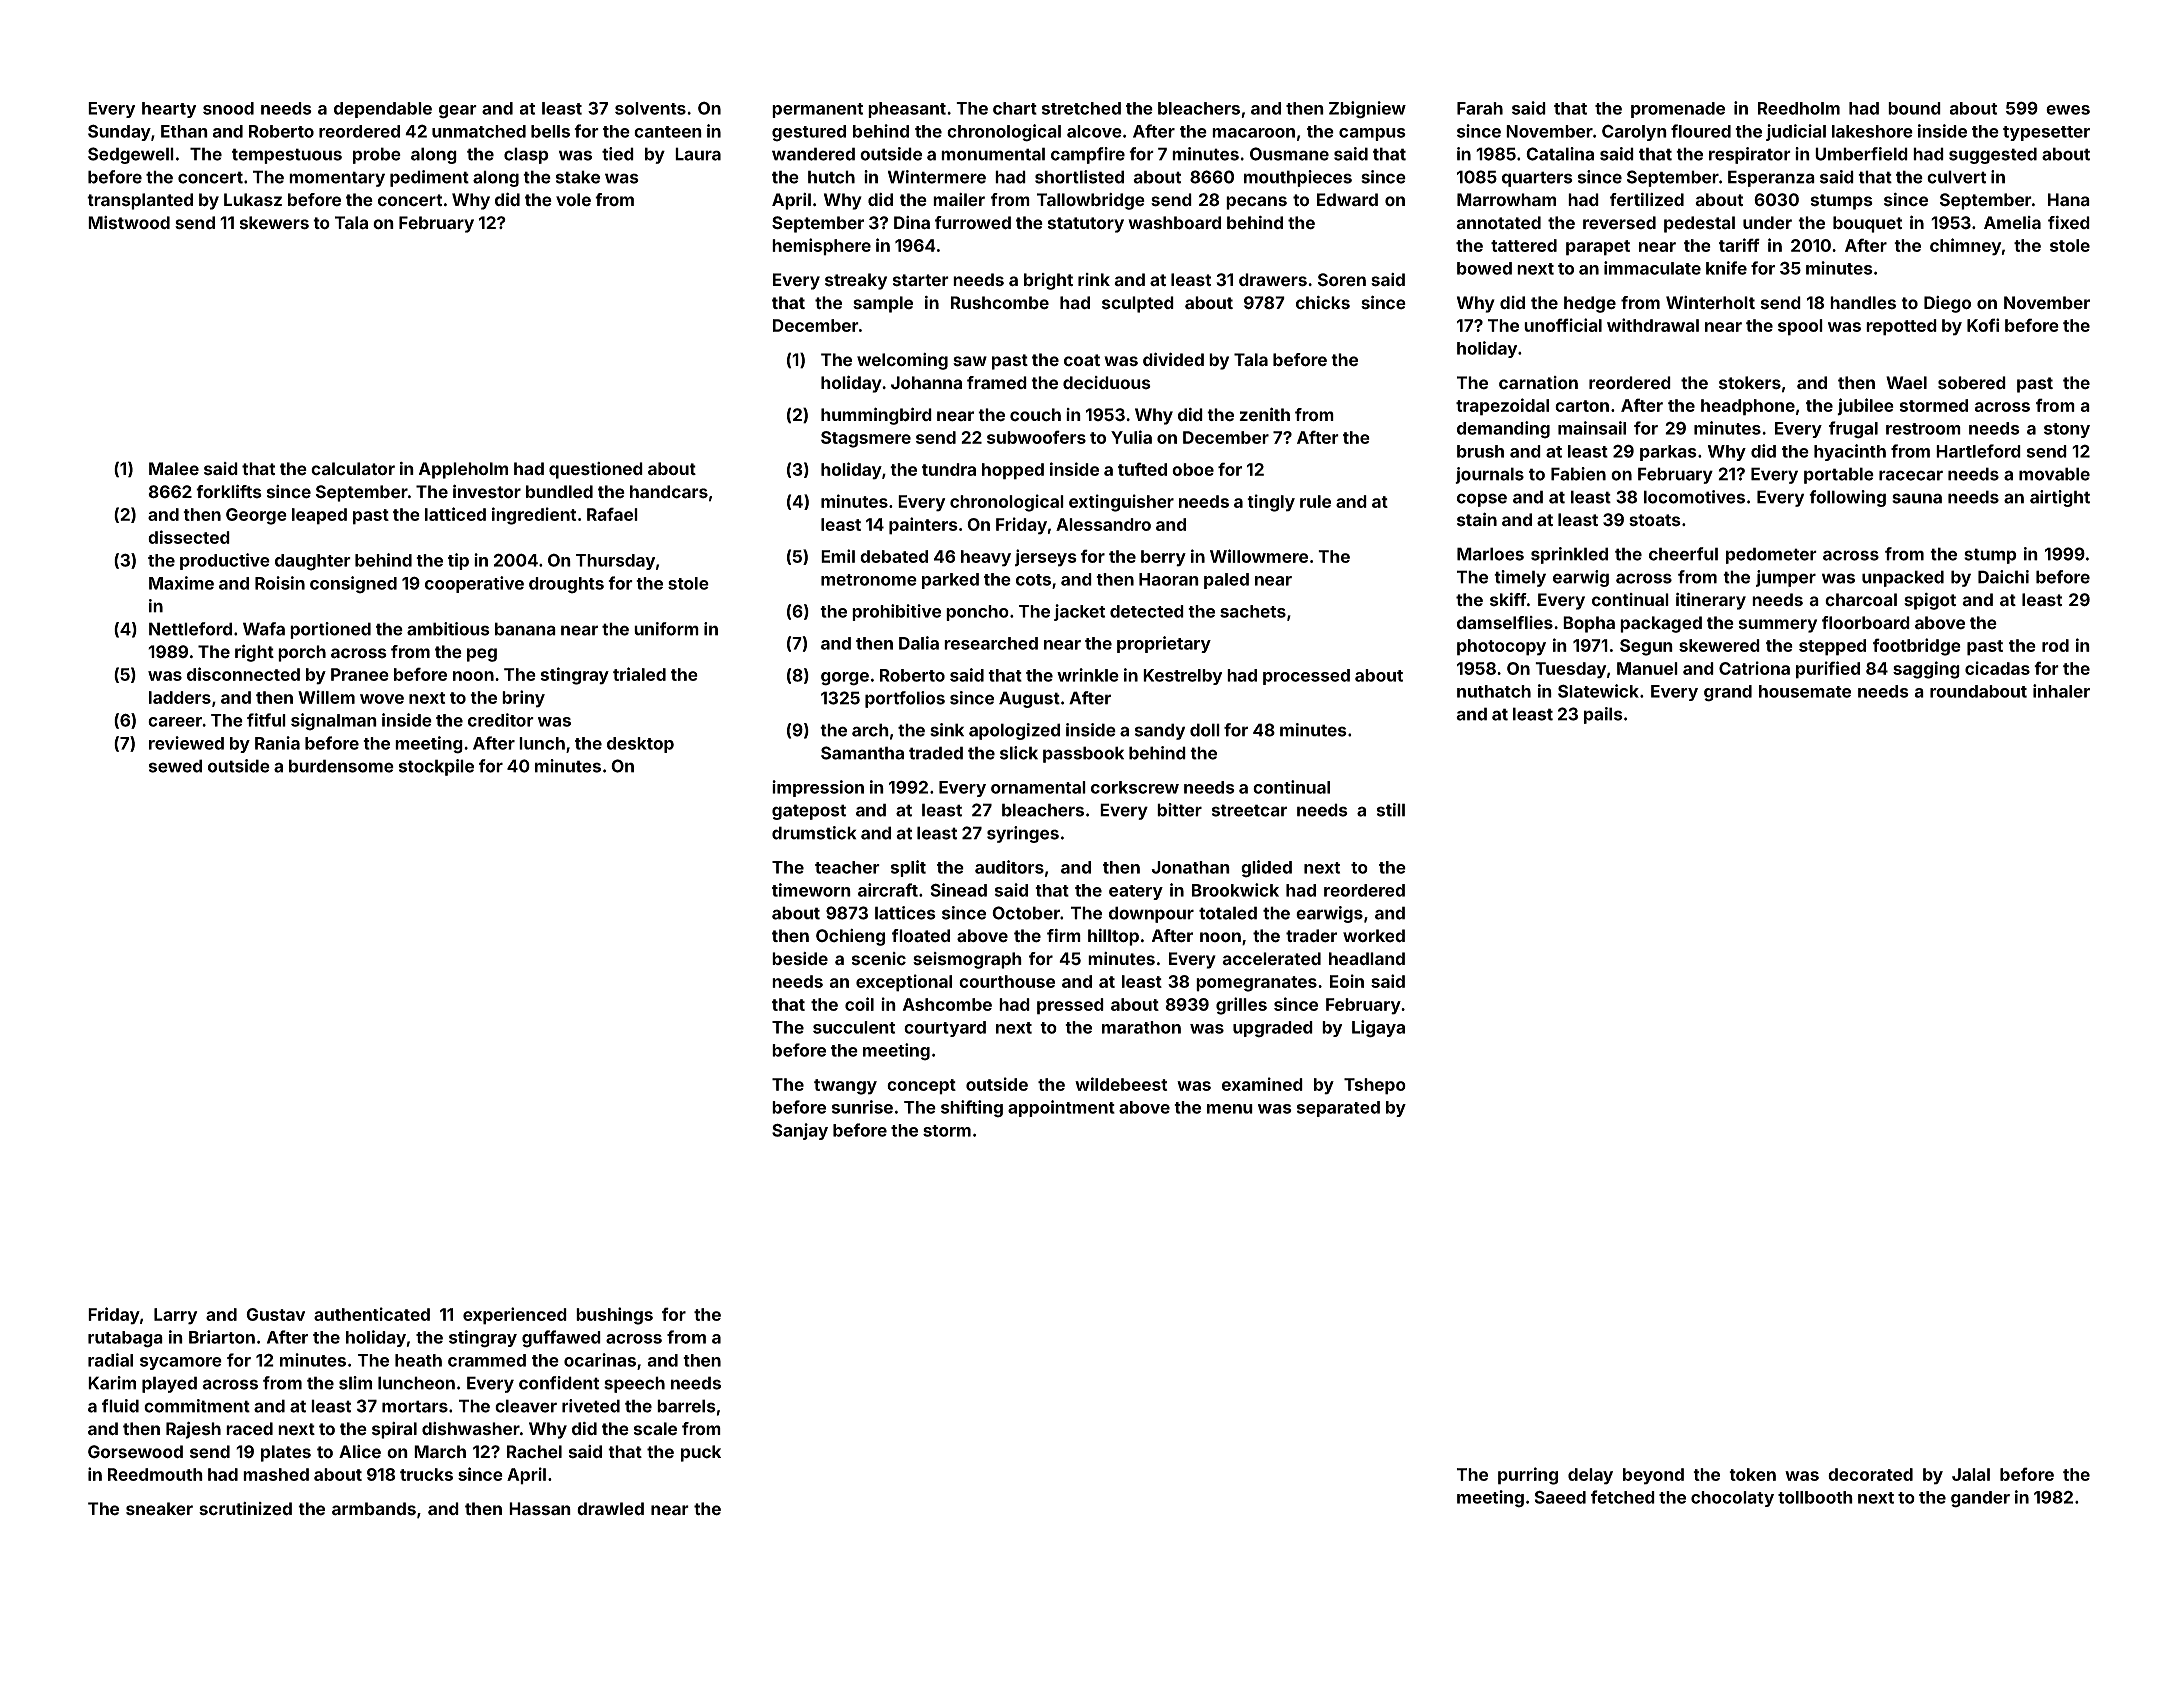 The height and width of the image is (1683, 2178). I want to click on hearty, so click(169, 110).
